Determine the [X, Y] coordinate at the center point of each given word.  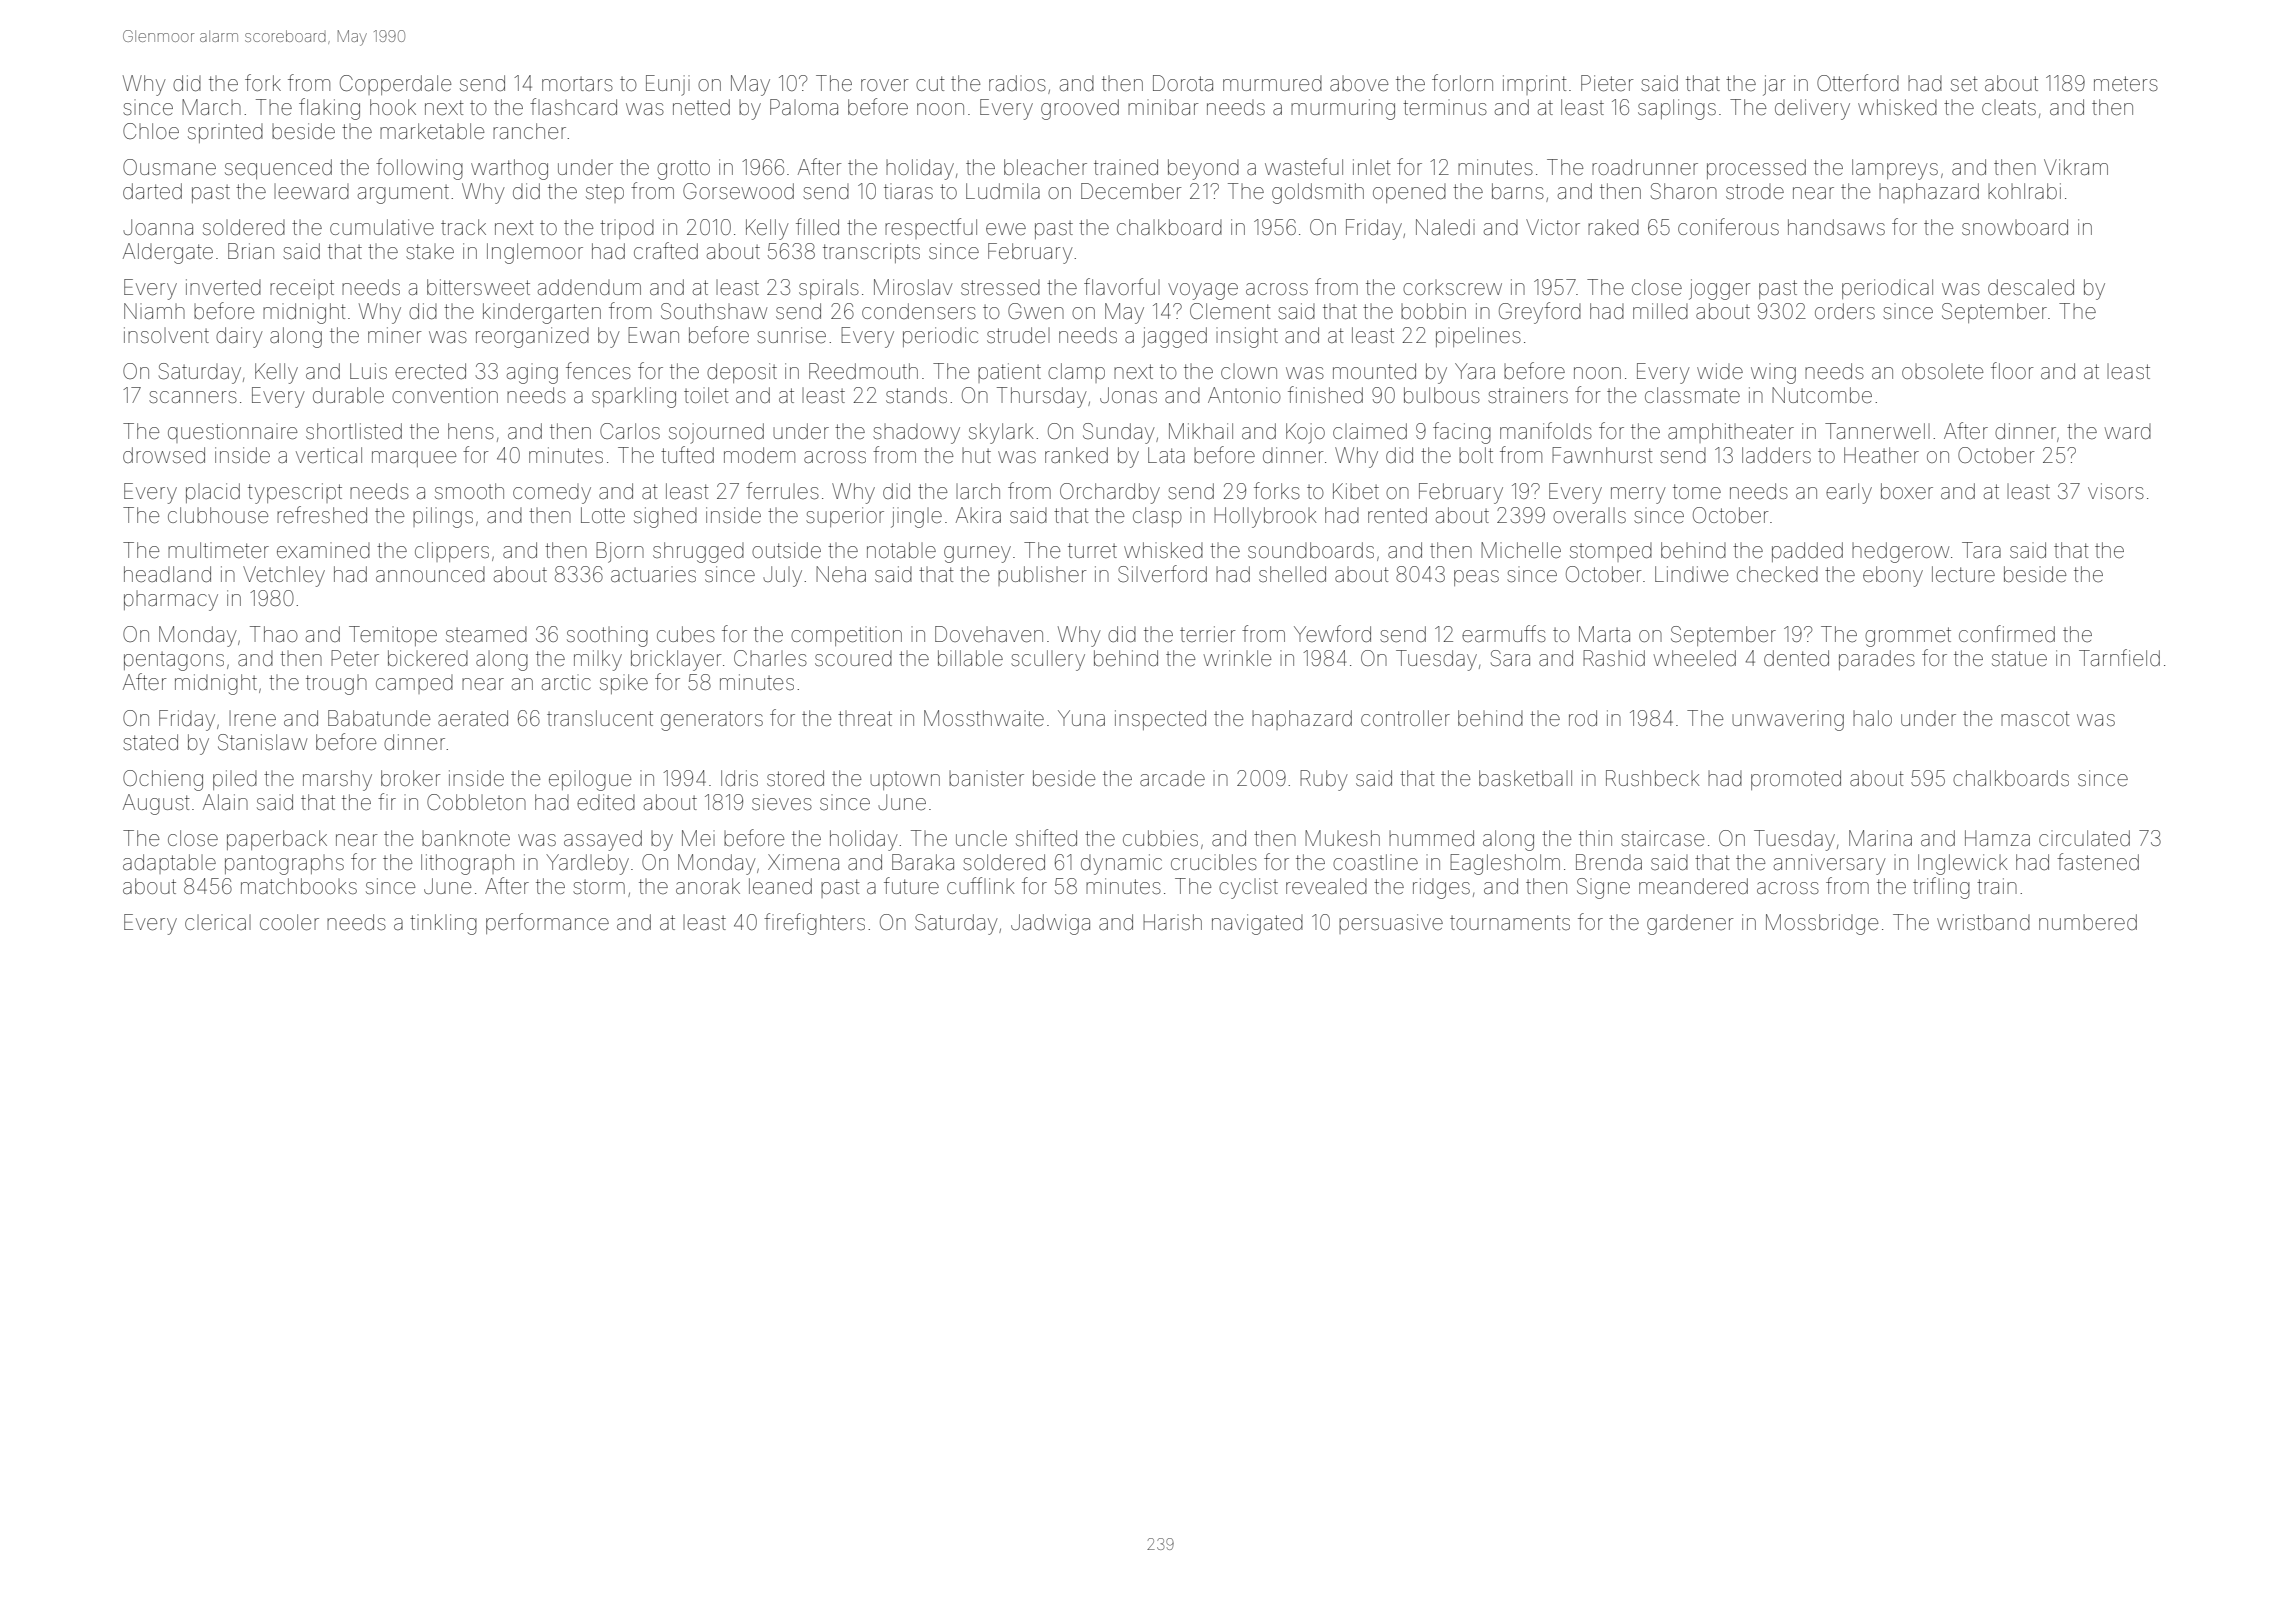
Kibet [1356, 491]
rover [884, 85]
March [211, 107]
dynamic [1121, 864]
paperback [277, 840]
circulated [2084, 838]
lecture [1963, 574]
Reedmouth [863, 371]
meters [2126, 84]
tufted [687, 454]
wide [1720, 371]
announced [430, 574]
